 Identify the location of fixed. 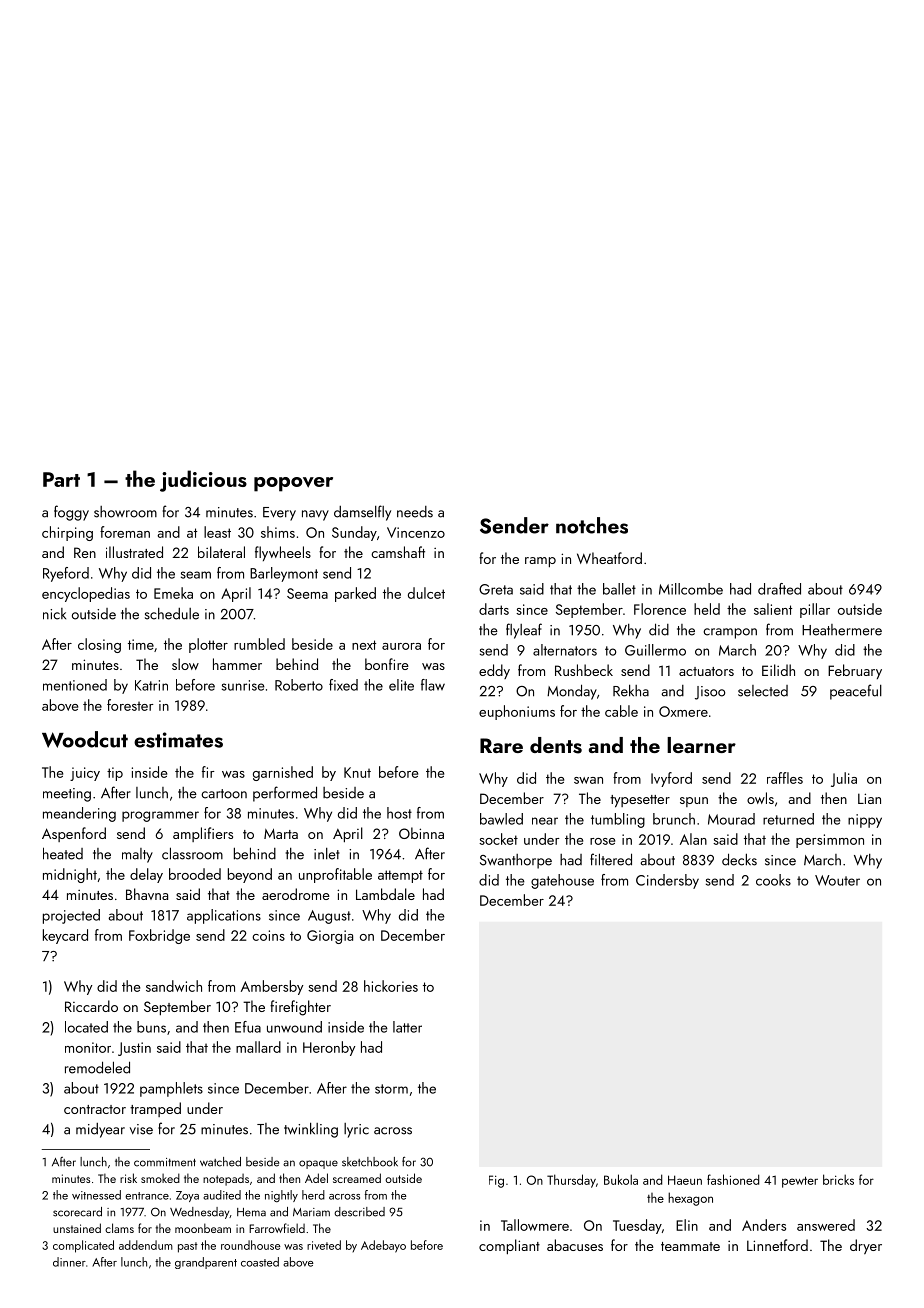
(343, 685).
